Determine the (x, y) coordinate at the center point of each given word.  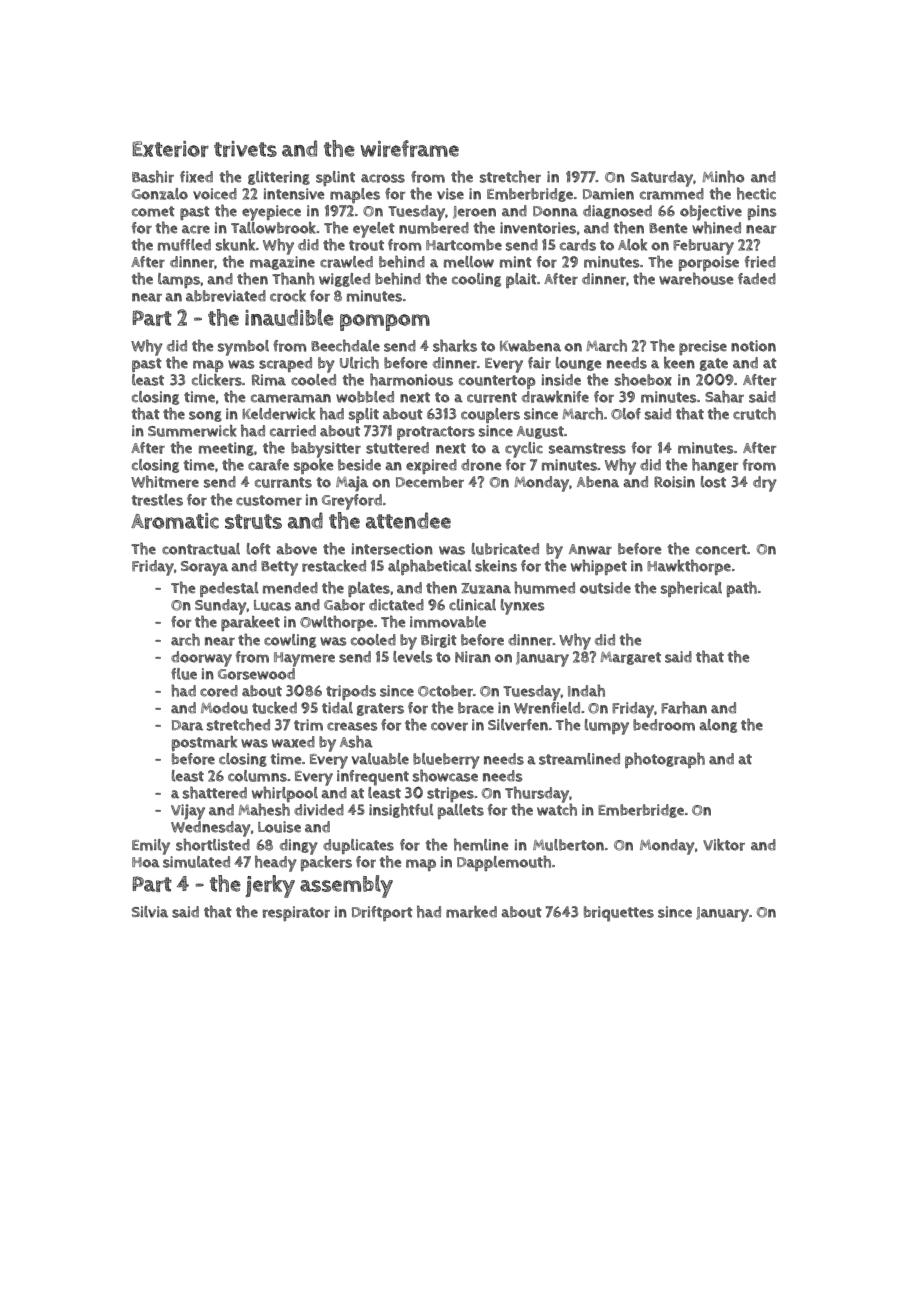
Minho (723, 176)
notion (753, 346)
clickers (217, 380)
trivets (245, 149)
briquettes (619, 914)
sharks (455, 345)
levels (413, 657)
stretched (238, 724)
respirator (296, 913)
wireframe (409, 148)
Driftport (382, 913)
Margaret (630, 658)
